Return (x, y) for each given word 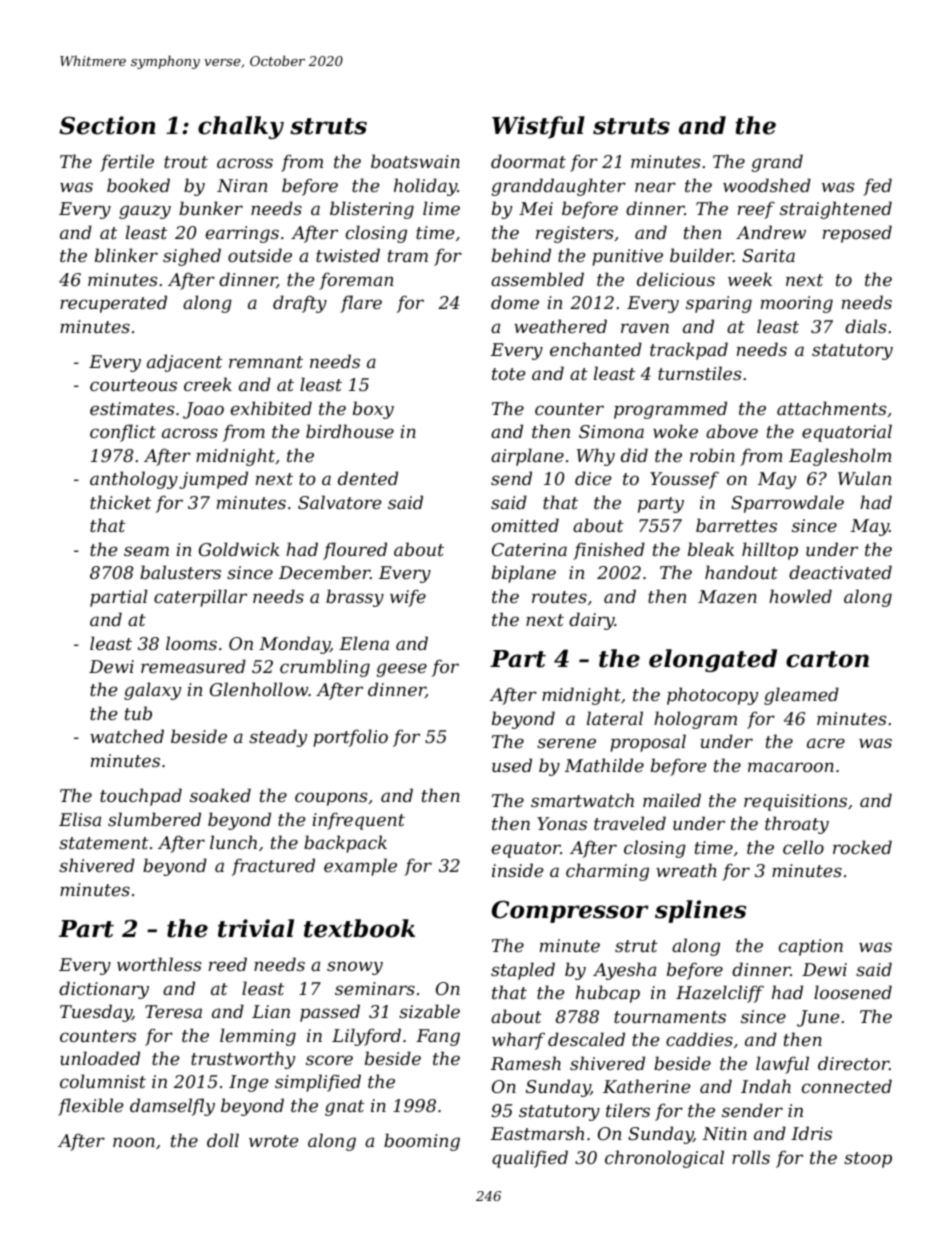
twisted (348, 255)
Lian (271, 1011)
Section (107, 125)
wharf (518, 1041)
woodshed (767, 185)
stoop (868, 1160)
